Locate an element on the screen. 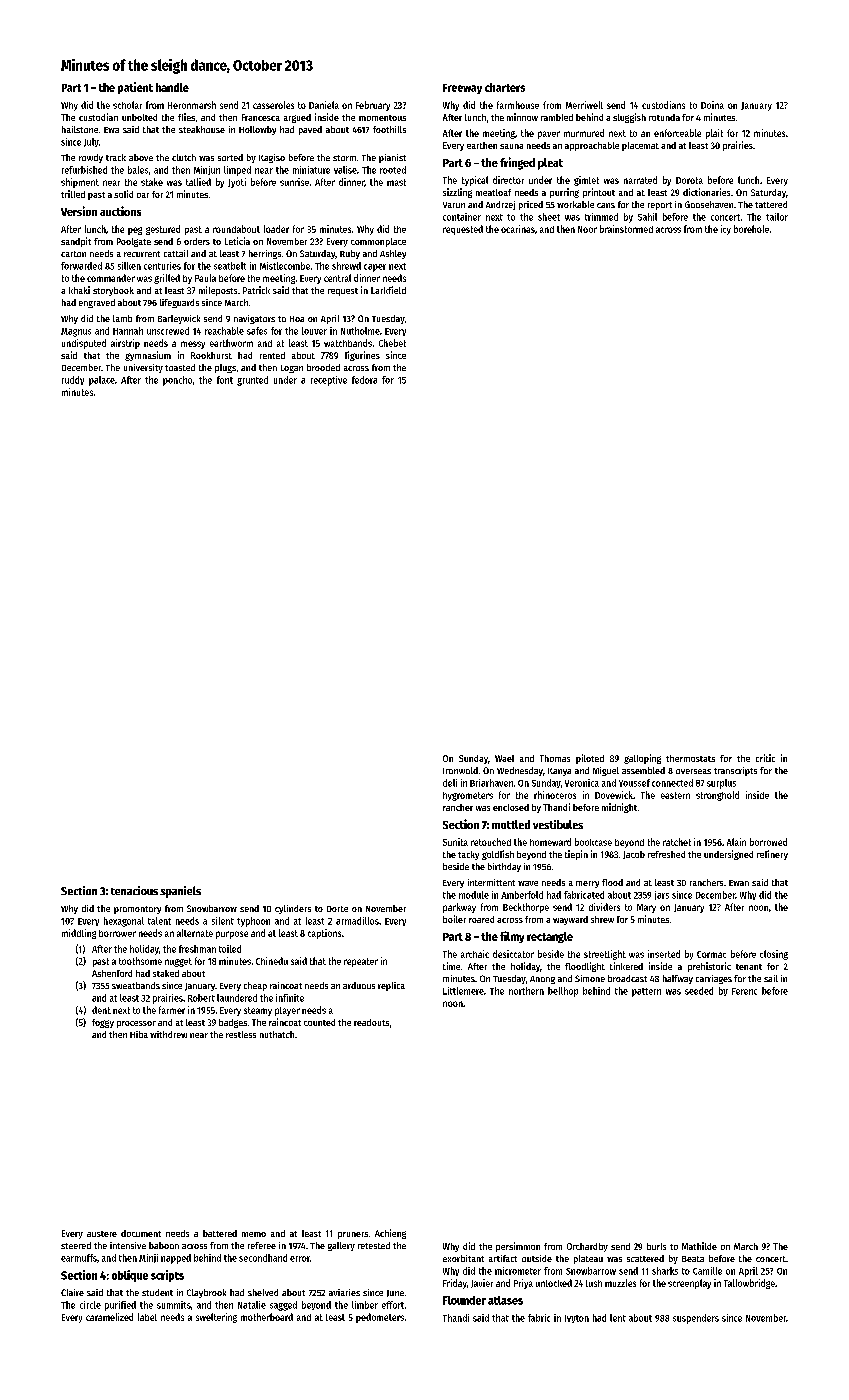  deli is located at coordinates (450, 783).
